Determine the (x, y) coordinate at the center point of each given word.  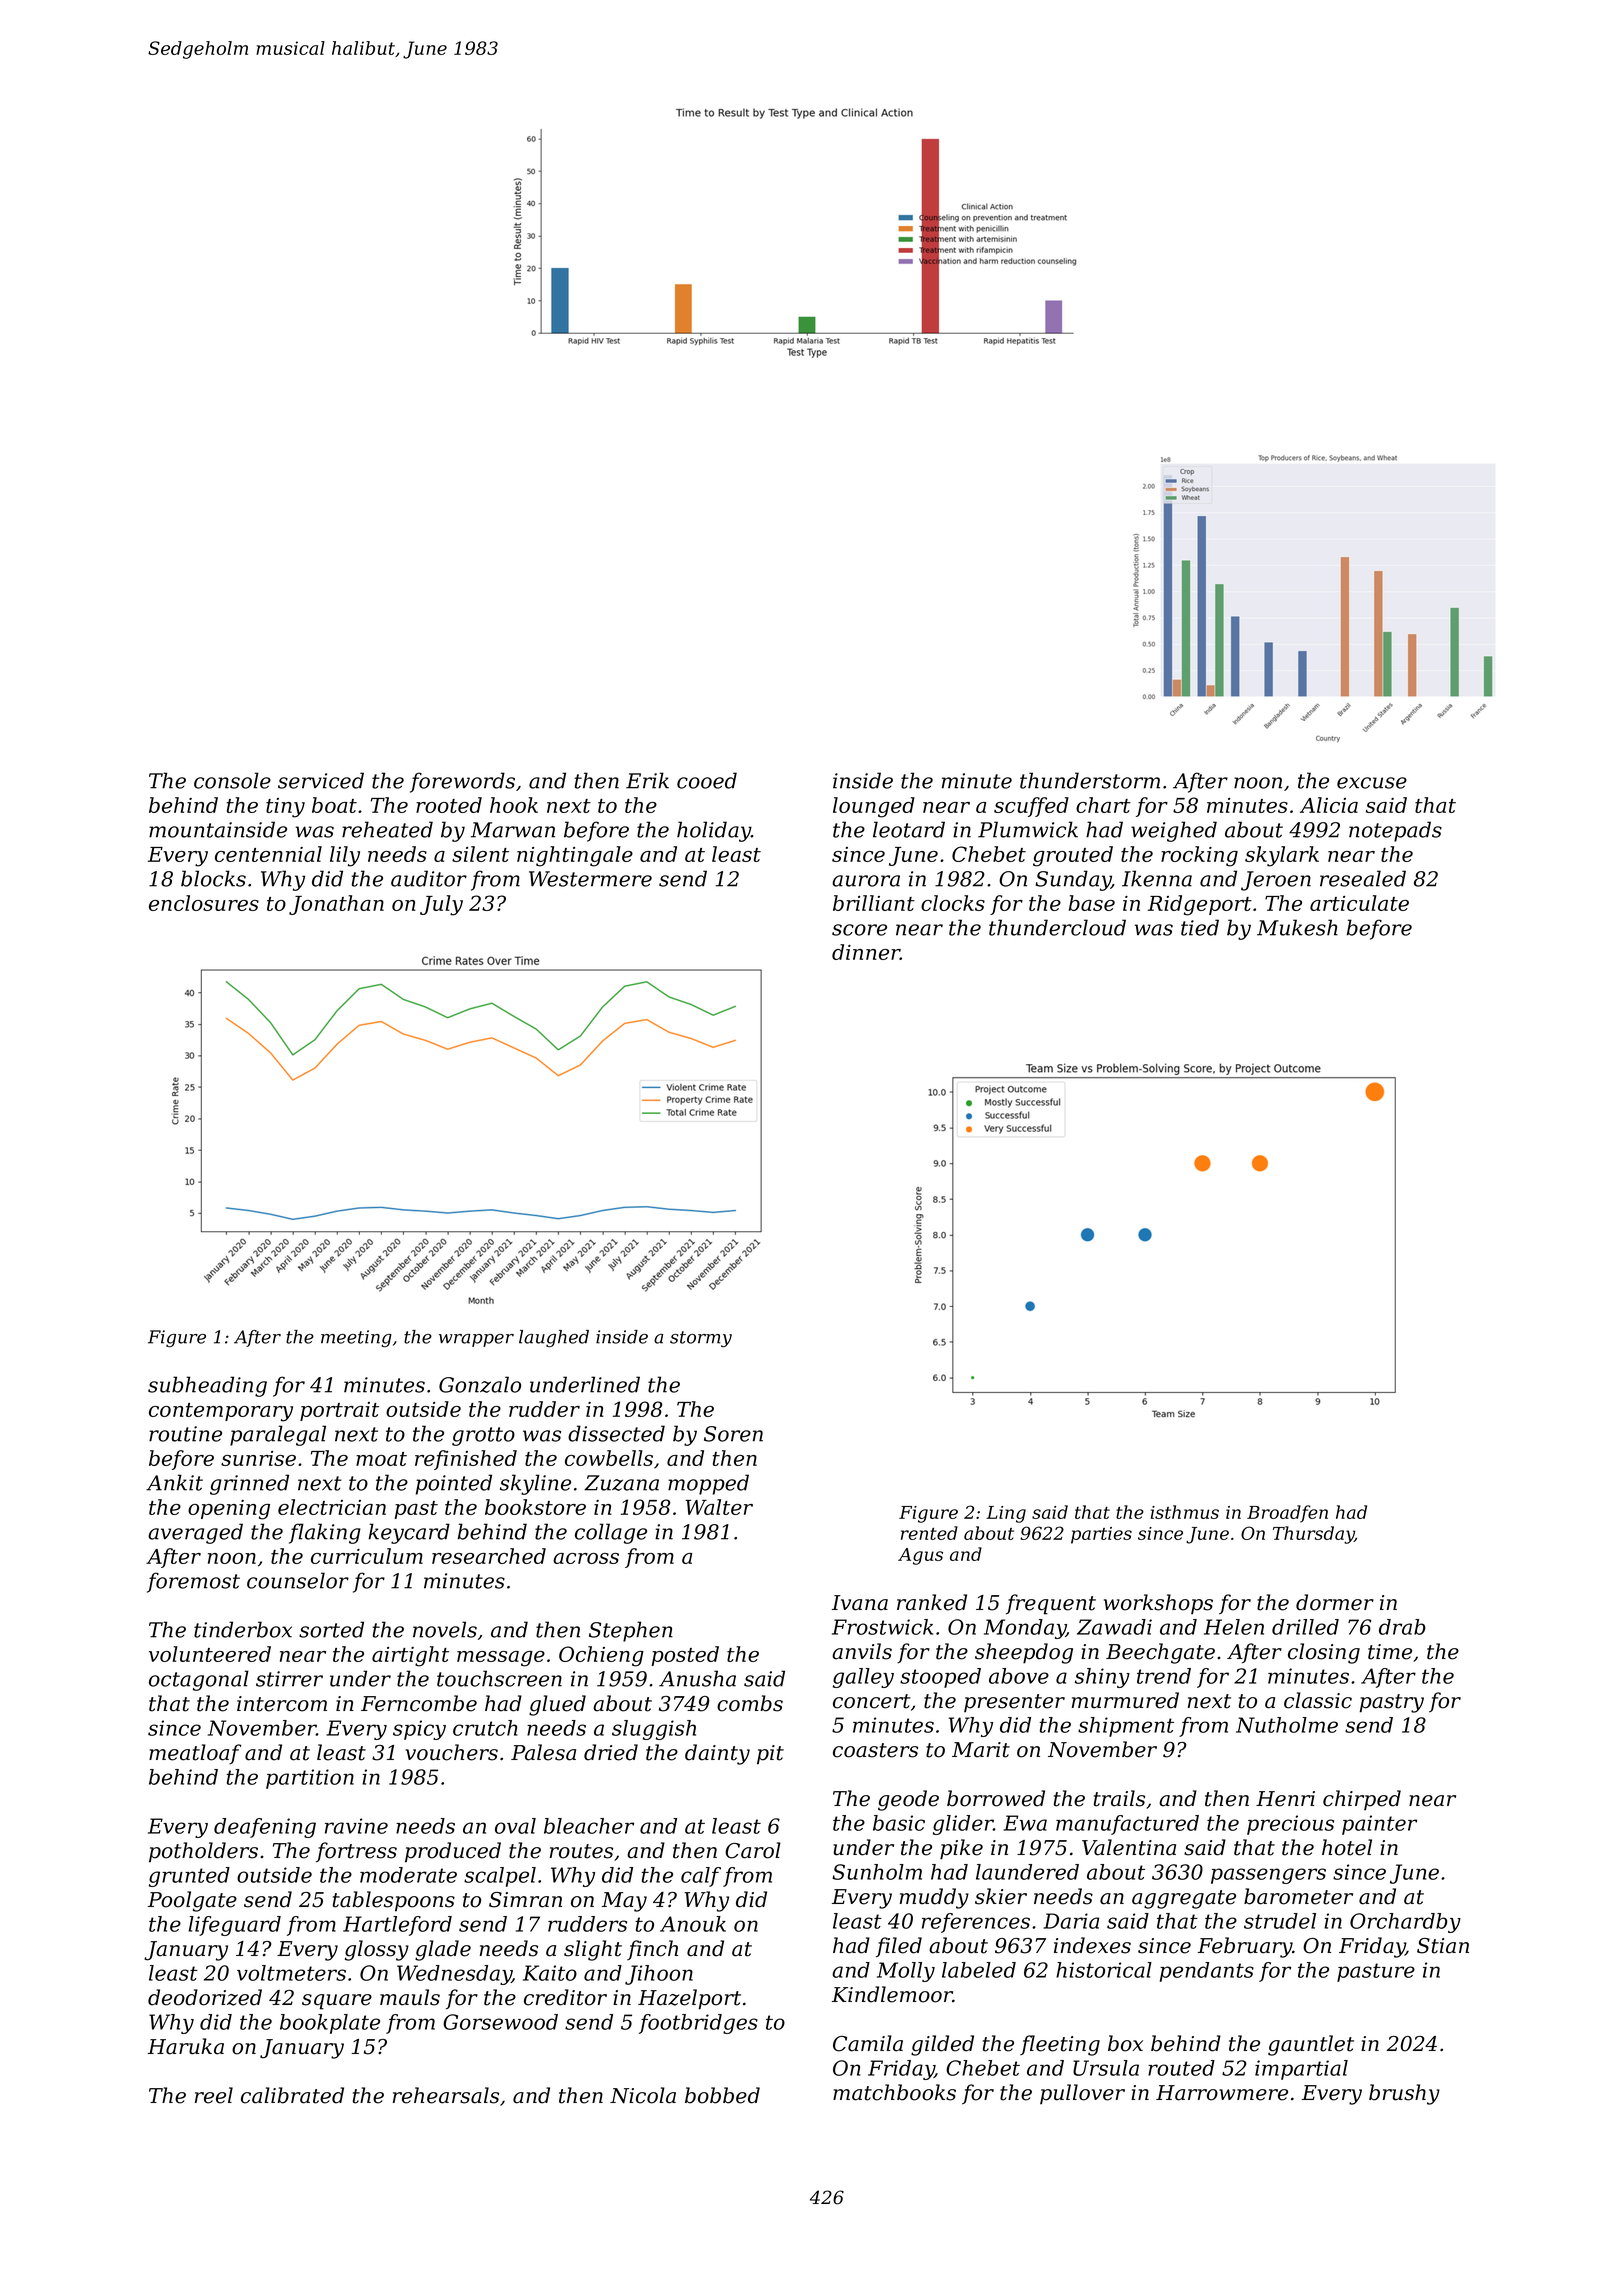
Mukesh (1297, 927)
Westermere (590, 879)
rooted (449, 805)
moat (381, 1459)
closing (1324, 1653)
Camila (868, 2043)
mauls (410, 1997)
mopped (708, 1484)
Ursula (1106, 2068)
